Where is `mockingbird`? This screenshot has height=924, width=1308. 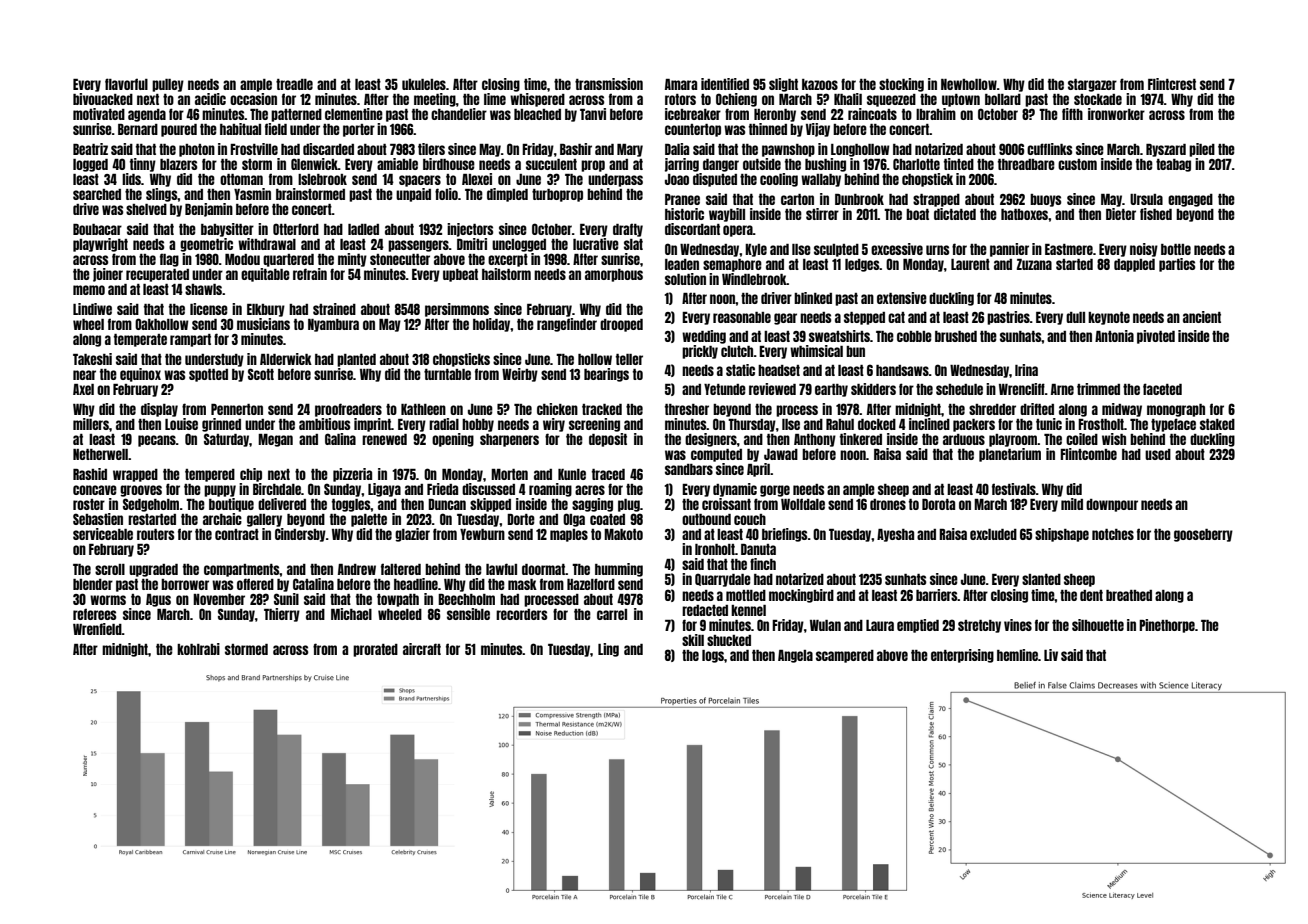
mockingbird is located at coordinates (801, 596).
